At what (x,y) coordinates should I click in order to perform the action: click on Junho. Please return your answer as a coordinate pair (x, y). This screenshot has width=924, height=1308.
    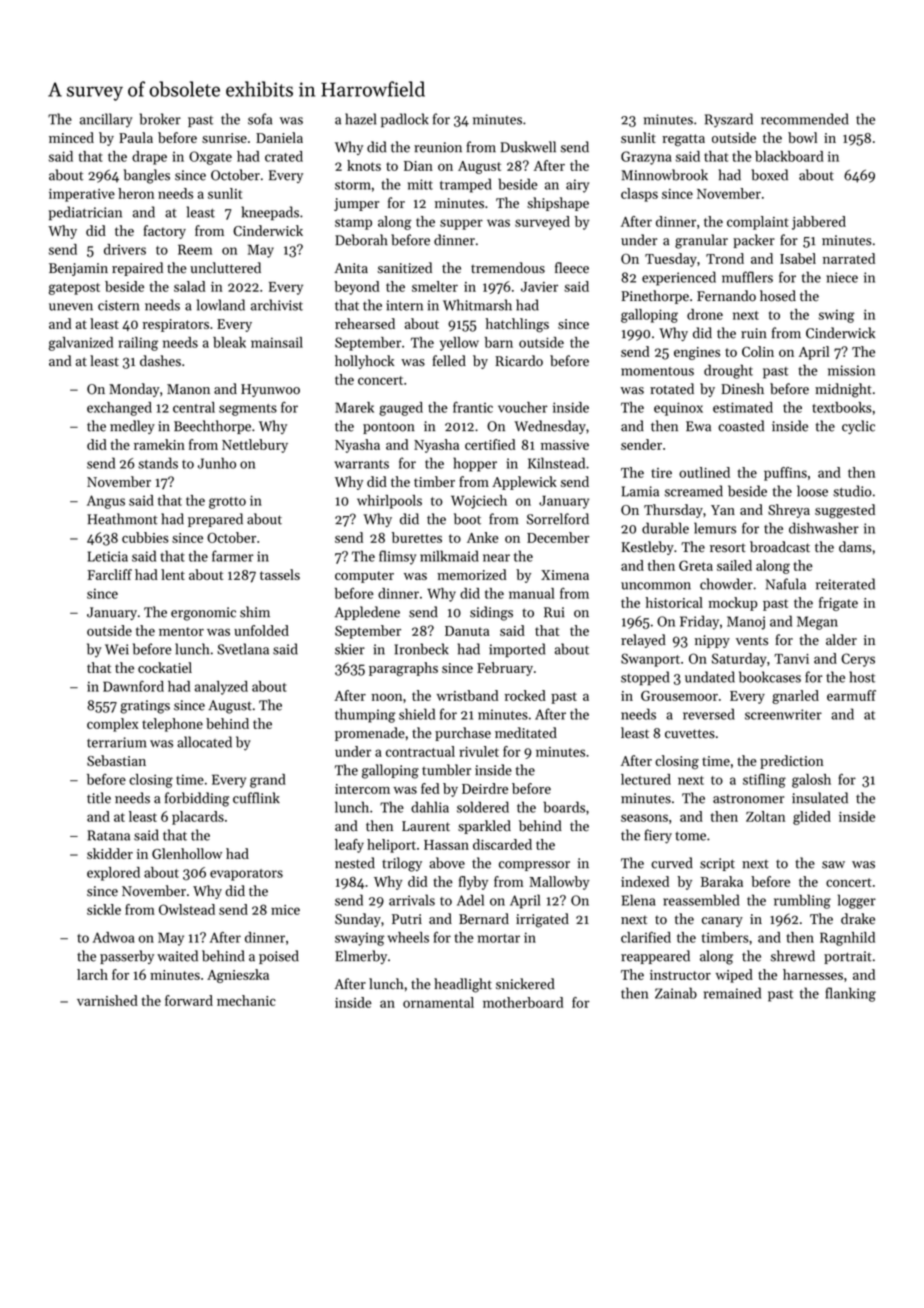
    Looking at the image, I should click on (217, 463).
